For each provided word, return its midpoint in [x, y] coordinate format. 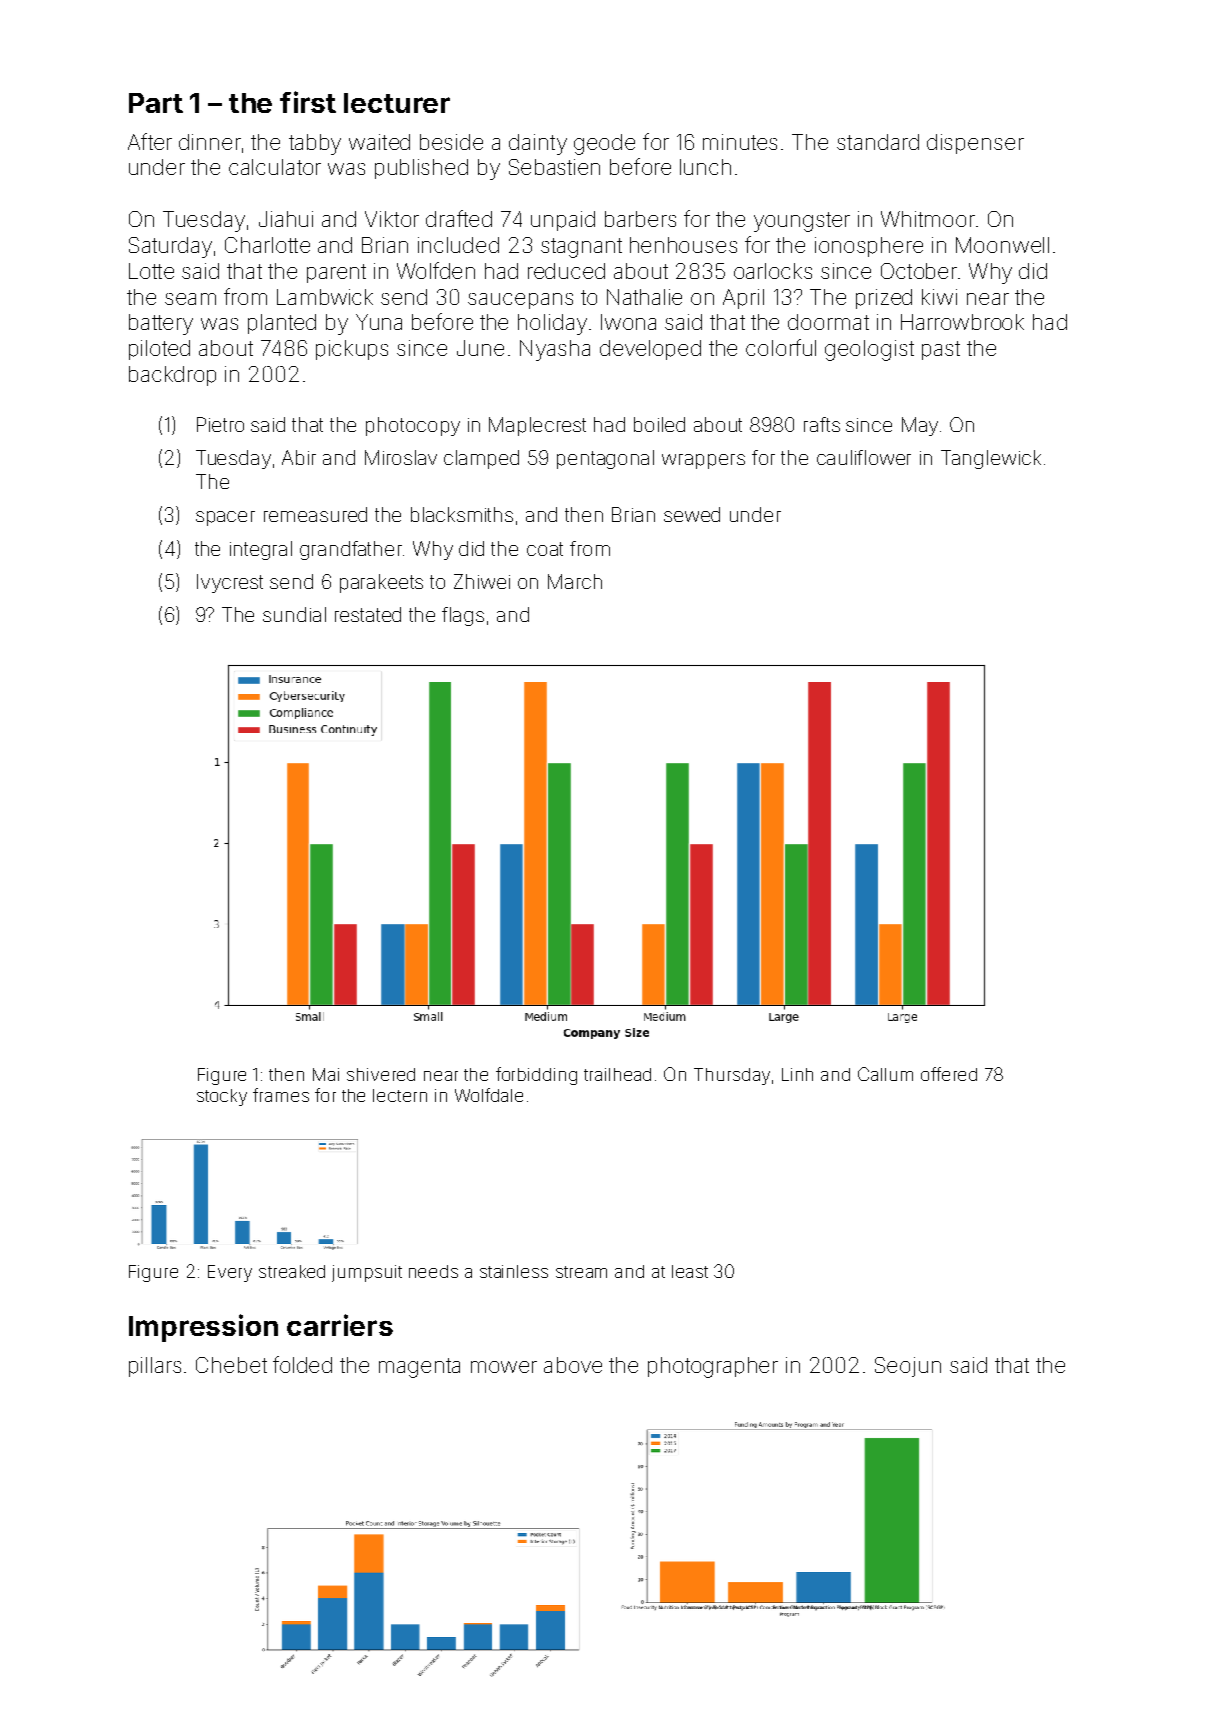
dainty [538, 144]
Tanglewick [991, 459]
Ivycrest [230, 583]
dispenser [975, 144]
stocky [222, 1097]
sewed [692, 514]
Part [156, 103]
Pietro [220, 424]
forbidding [536, 1076]
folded [302, 1364]
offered [949, 1074]
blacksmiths [462, 514]
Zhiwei [482, 581]
